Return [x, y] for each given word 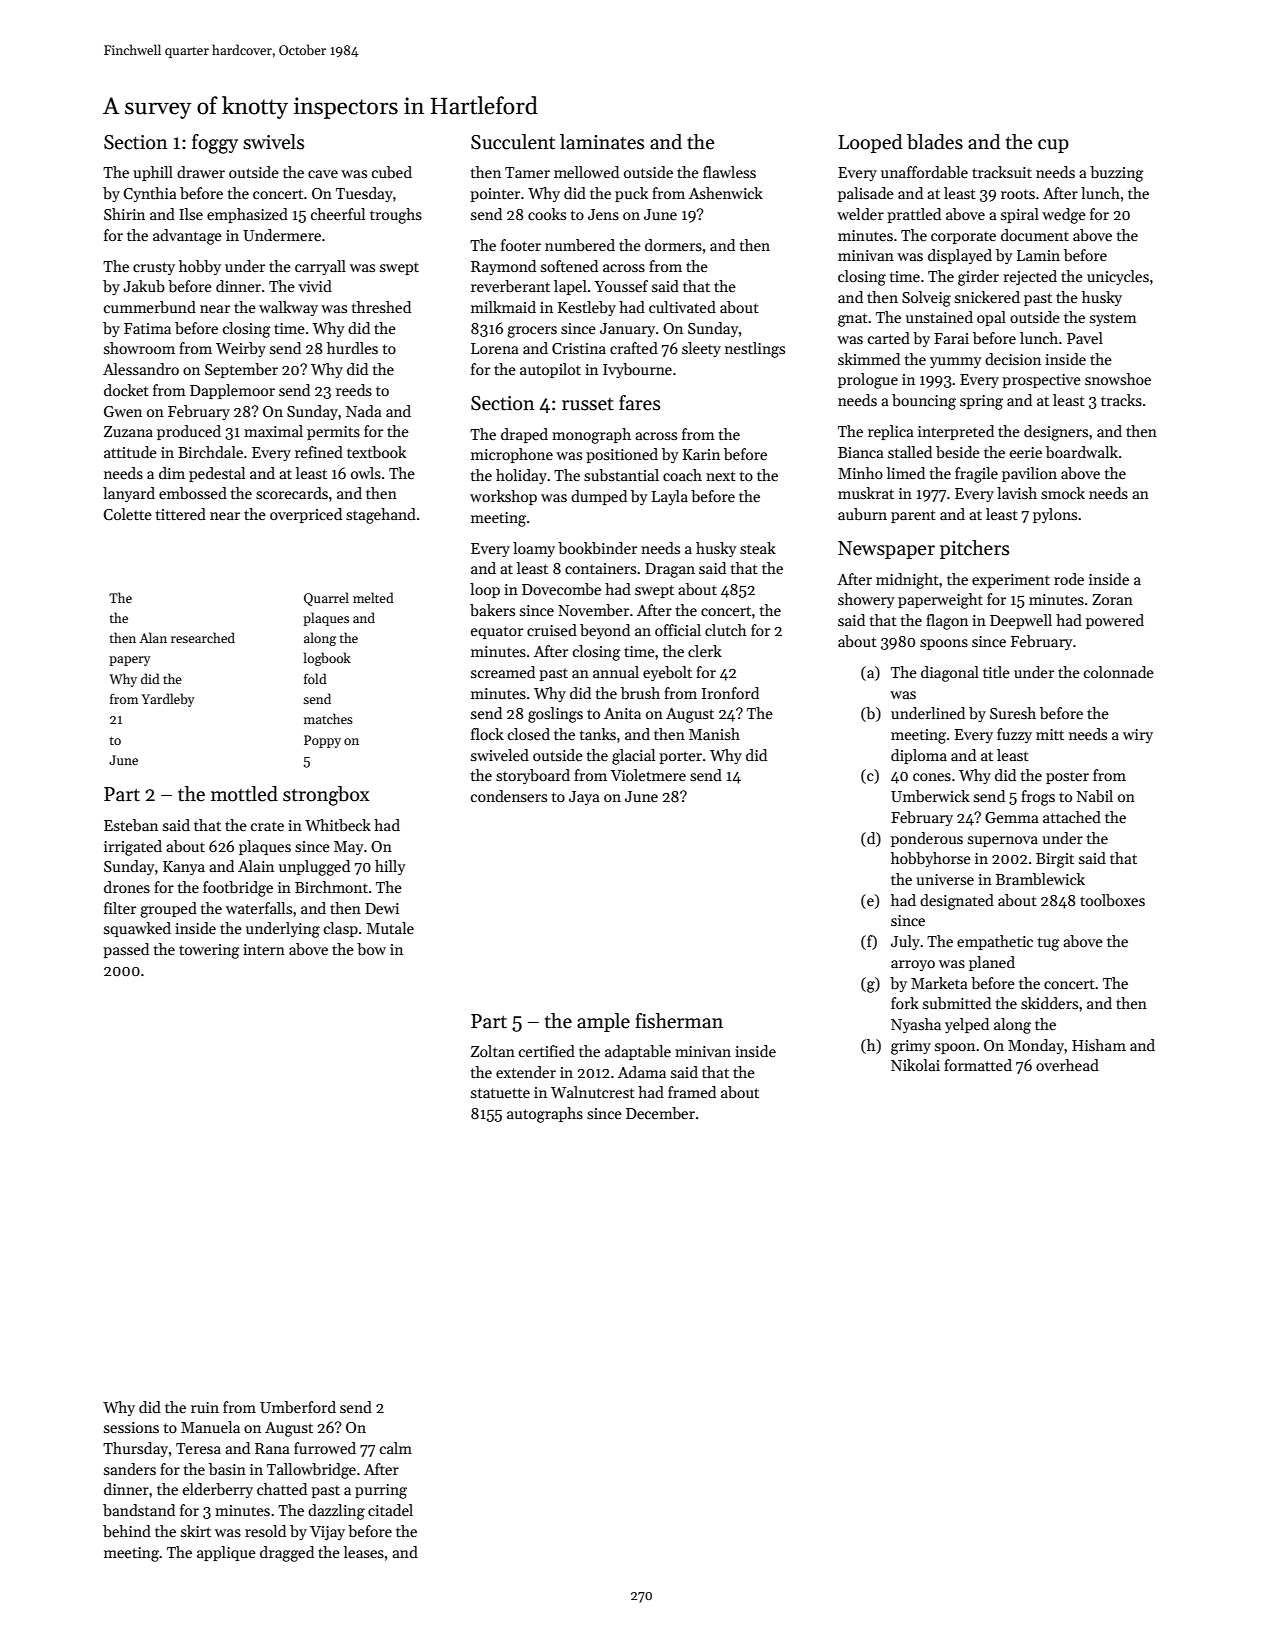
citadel [390, 1510]
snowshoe [1118, 379]
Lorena [495, 348]
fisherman [679, 1021]
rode [1069, 579]
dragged [287, 1554]
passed [126, 950]
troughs [396, 216]
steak [758, 548]
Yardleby [168, 700]
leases [364, 1552]
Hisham [1099, 1045]
